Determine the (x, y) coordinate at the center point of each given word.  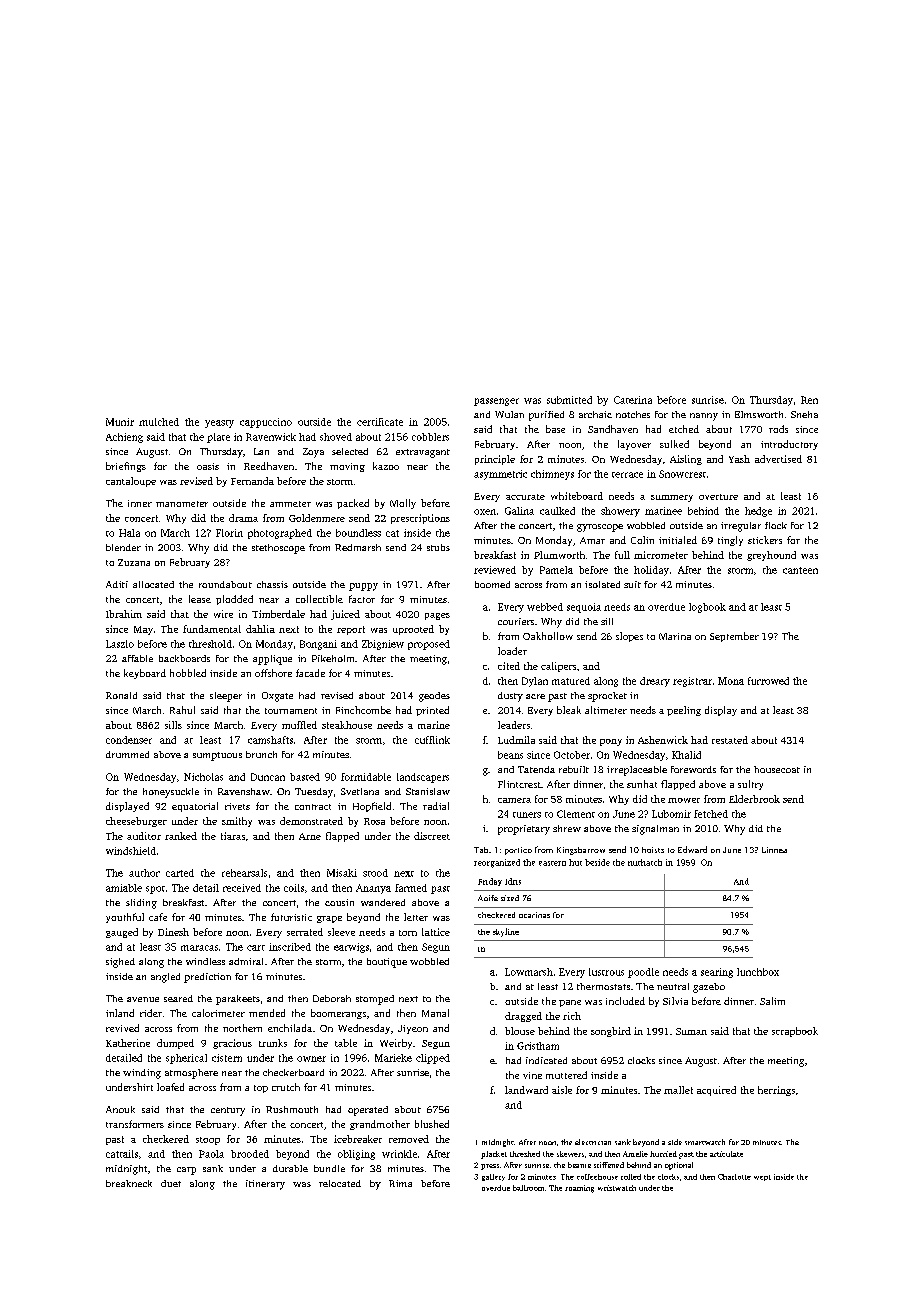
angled (165, 978)
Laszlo (120, 644)
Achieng (124, 438)
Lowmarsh (529, 972)
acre (535, 696)
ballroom (528, 1188)
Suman (691, 1031)
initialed (678, 540)
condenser (129, 740)
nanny (704, 417)
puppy (363, 587)
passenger (496, 402)
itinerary (265, 1185)
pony (611, 742)
